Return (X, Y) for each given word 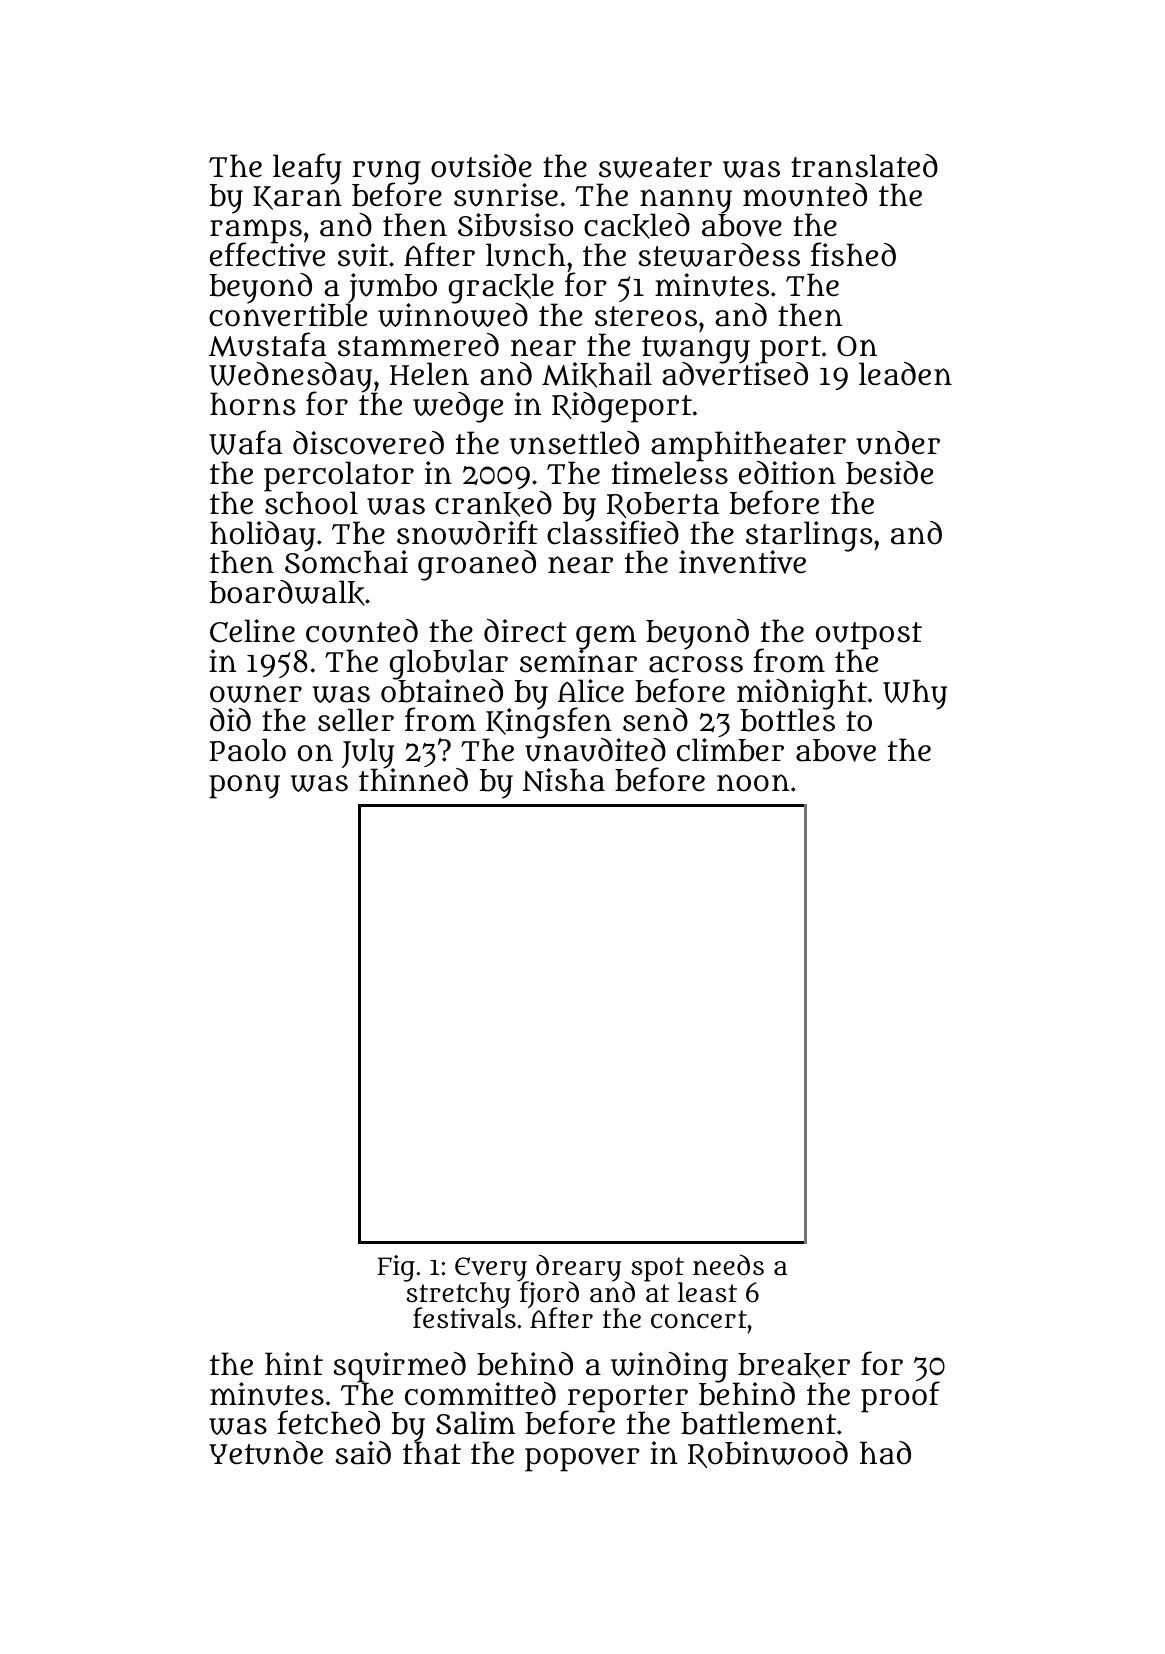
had (885, 1453)
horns (252, 404)
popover (582, 1460)
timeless (670, 473)
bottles (788, 721)
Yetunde (266, 1453)
